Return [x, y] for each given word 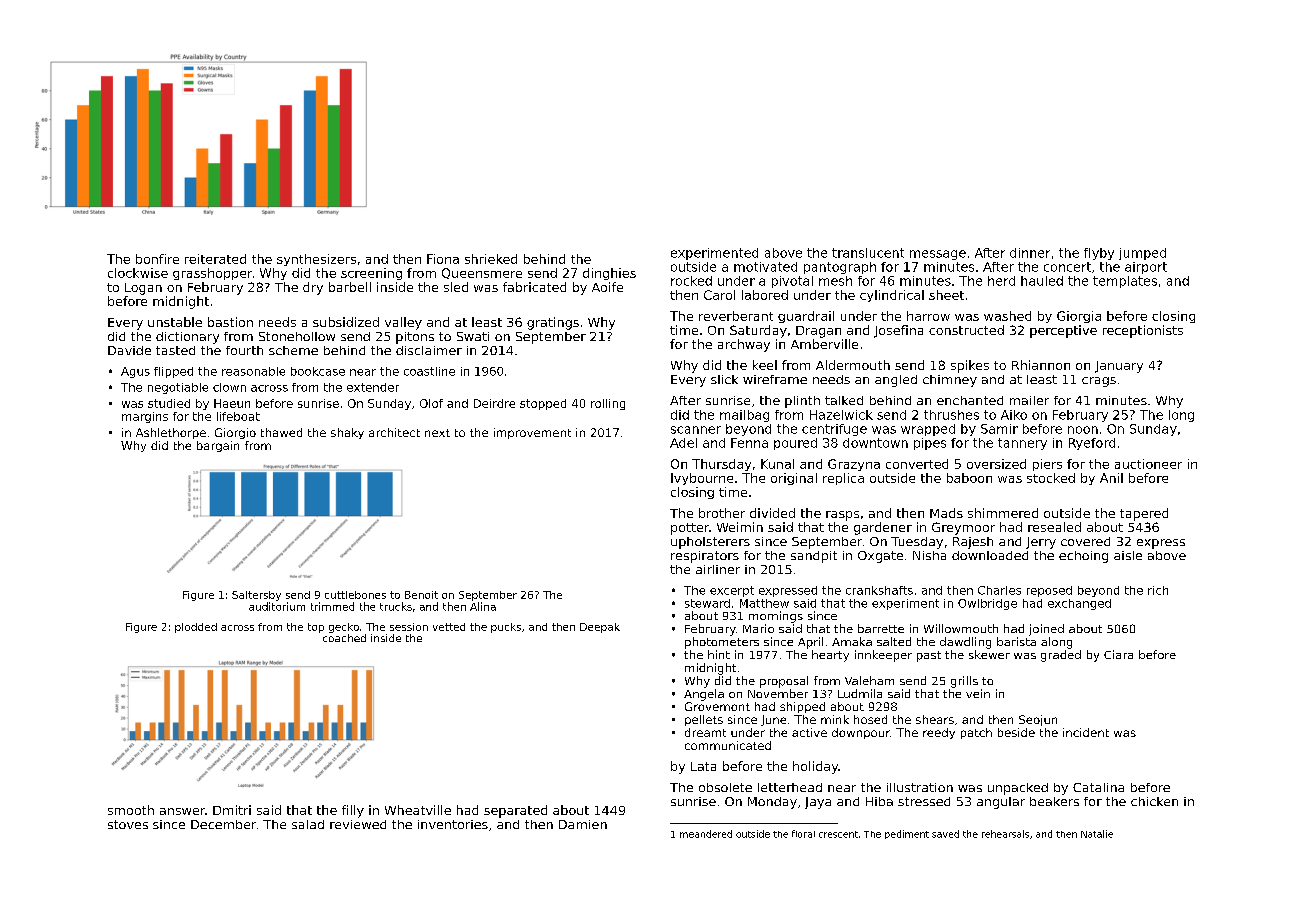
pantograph [840, 268]
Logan [143, 289]
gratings [553, 323]
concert [1067, 267]
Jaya [818, 803]
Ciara [1118, 654]
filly [353, 811]
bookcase [318, 371]
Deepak [600, 628]
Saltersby [256, 596]
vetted [449, 627]
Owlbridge [987, 604]
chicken [1154, 801]
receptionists [1143, 331]
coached [344, 638]
